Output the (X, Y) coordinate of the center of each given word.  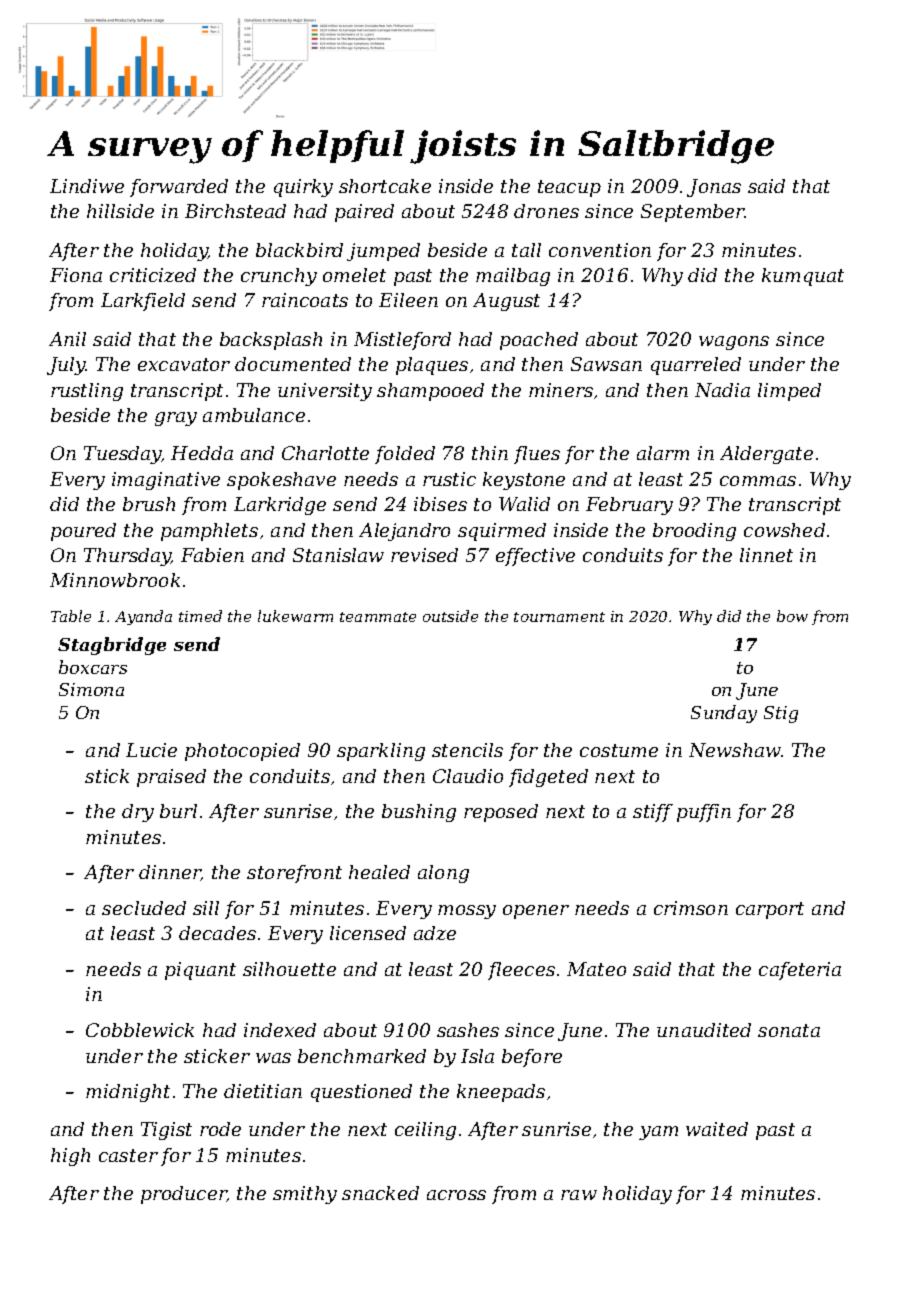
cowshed (784, 530)
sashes (468, 1030)
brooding (694, 532)
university (325, 392)
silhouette (289, 969)
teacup (569, 188)
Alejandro (404, 532)
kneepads (501, 1093)
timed (200, 616)
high (70, 1157)
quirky (303, 188)
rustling (87, 392)
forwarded (179, 188)
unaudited (704, 1030)
